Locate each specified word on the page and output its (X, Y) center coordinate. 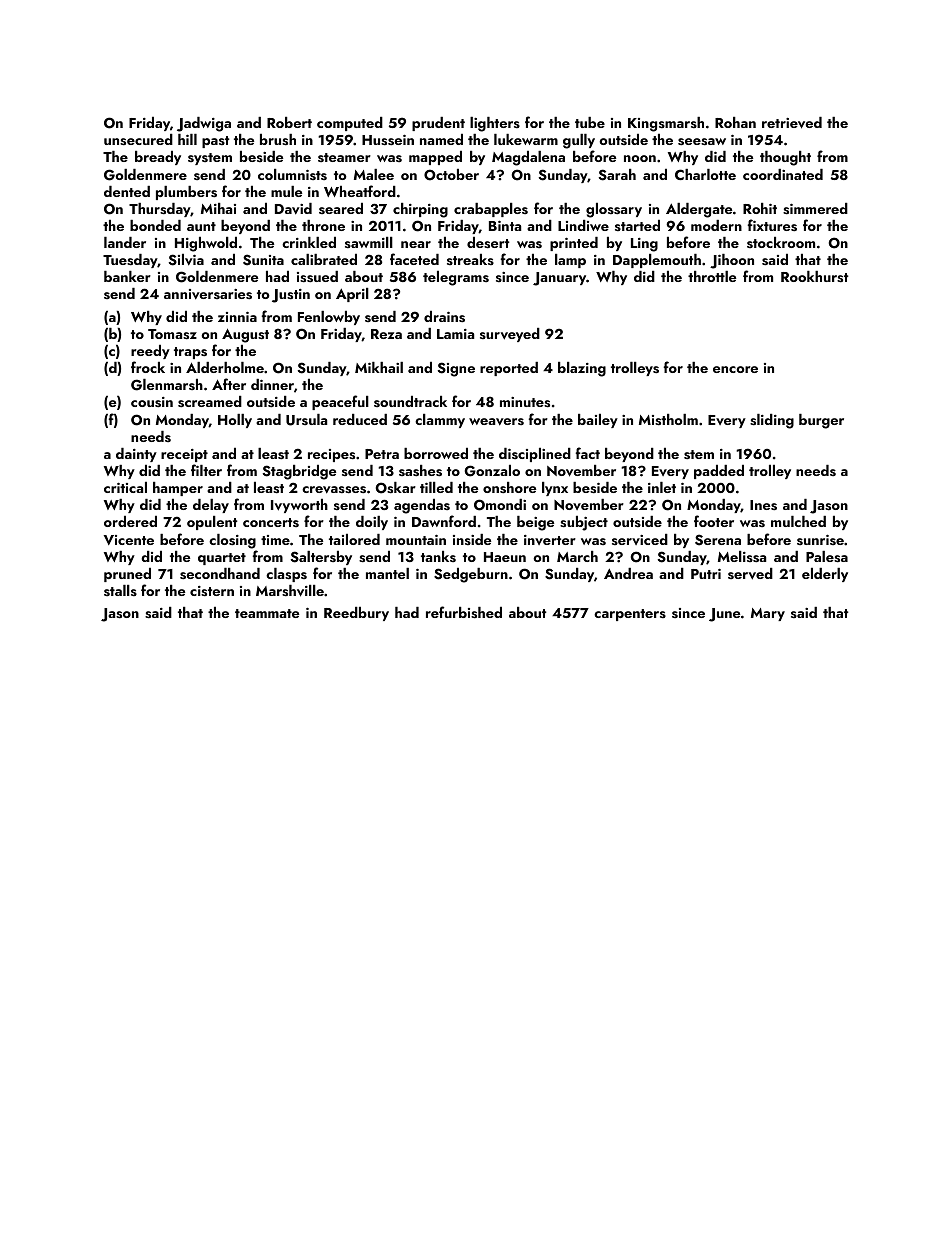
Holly (235, 421)
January (559, 279)
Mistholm (668, 420)
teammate (267, 613)
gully (579, 141)
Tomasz (172, 334)
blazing (582, 369)
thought (785, 158)
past (216, 142)
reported (509, 369)
